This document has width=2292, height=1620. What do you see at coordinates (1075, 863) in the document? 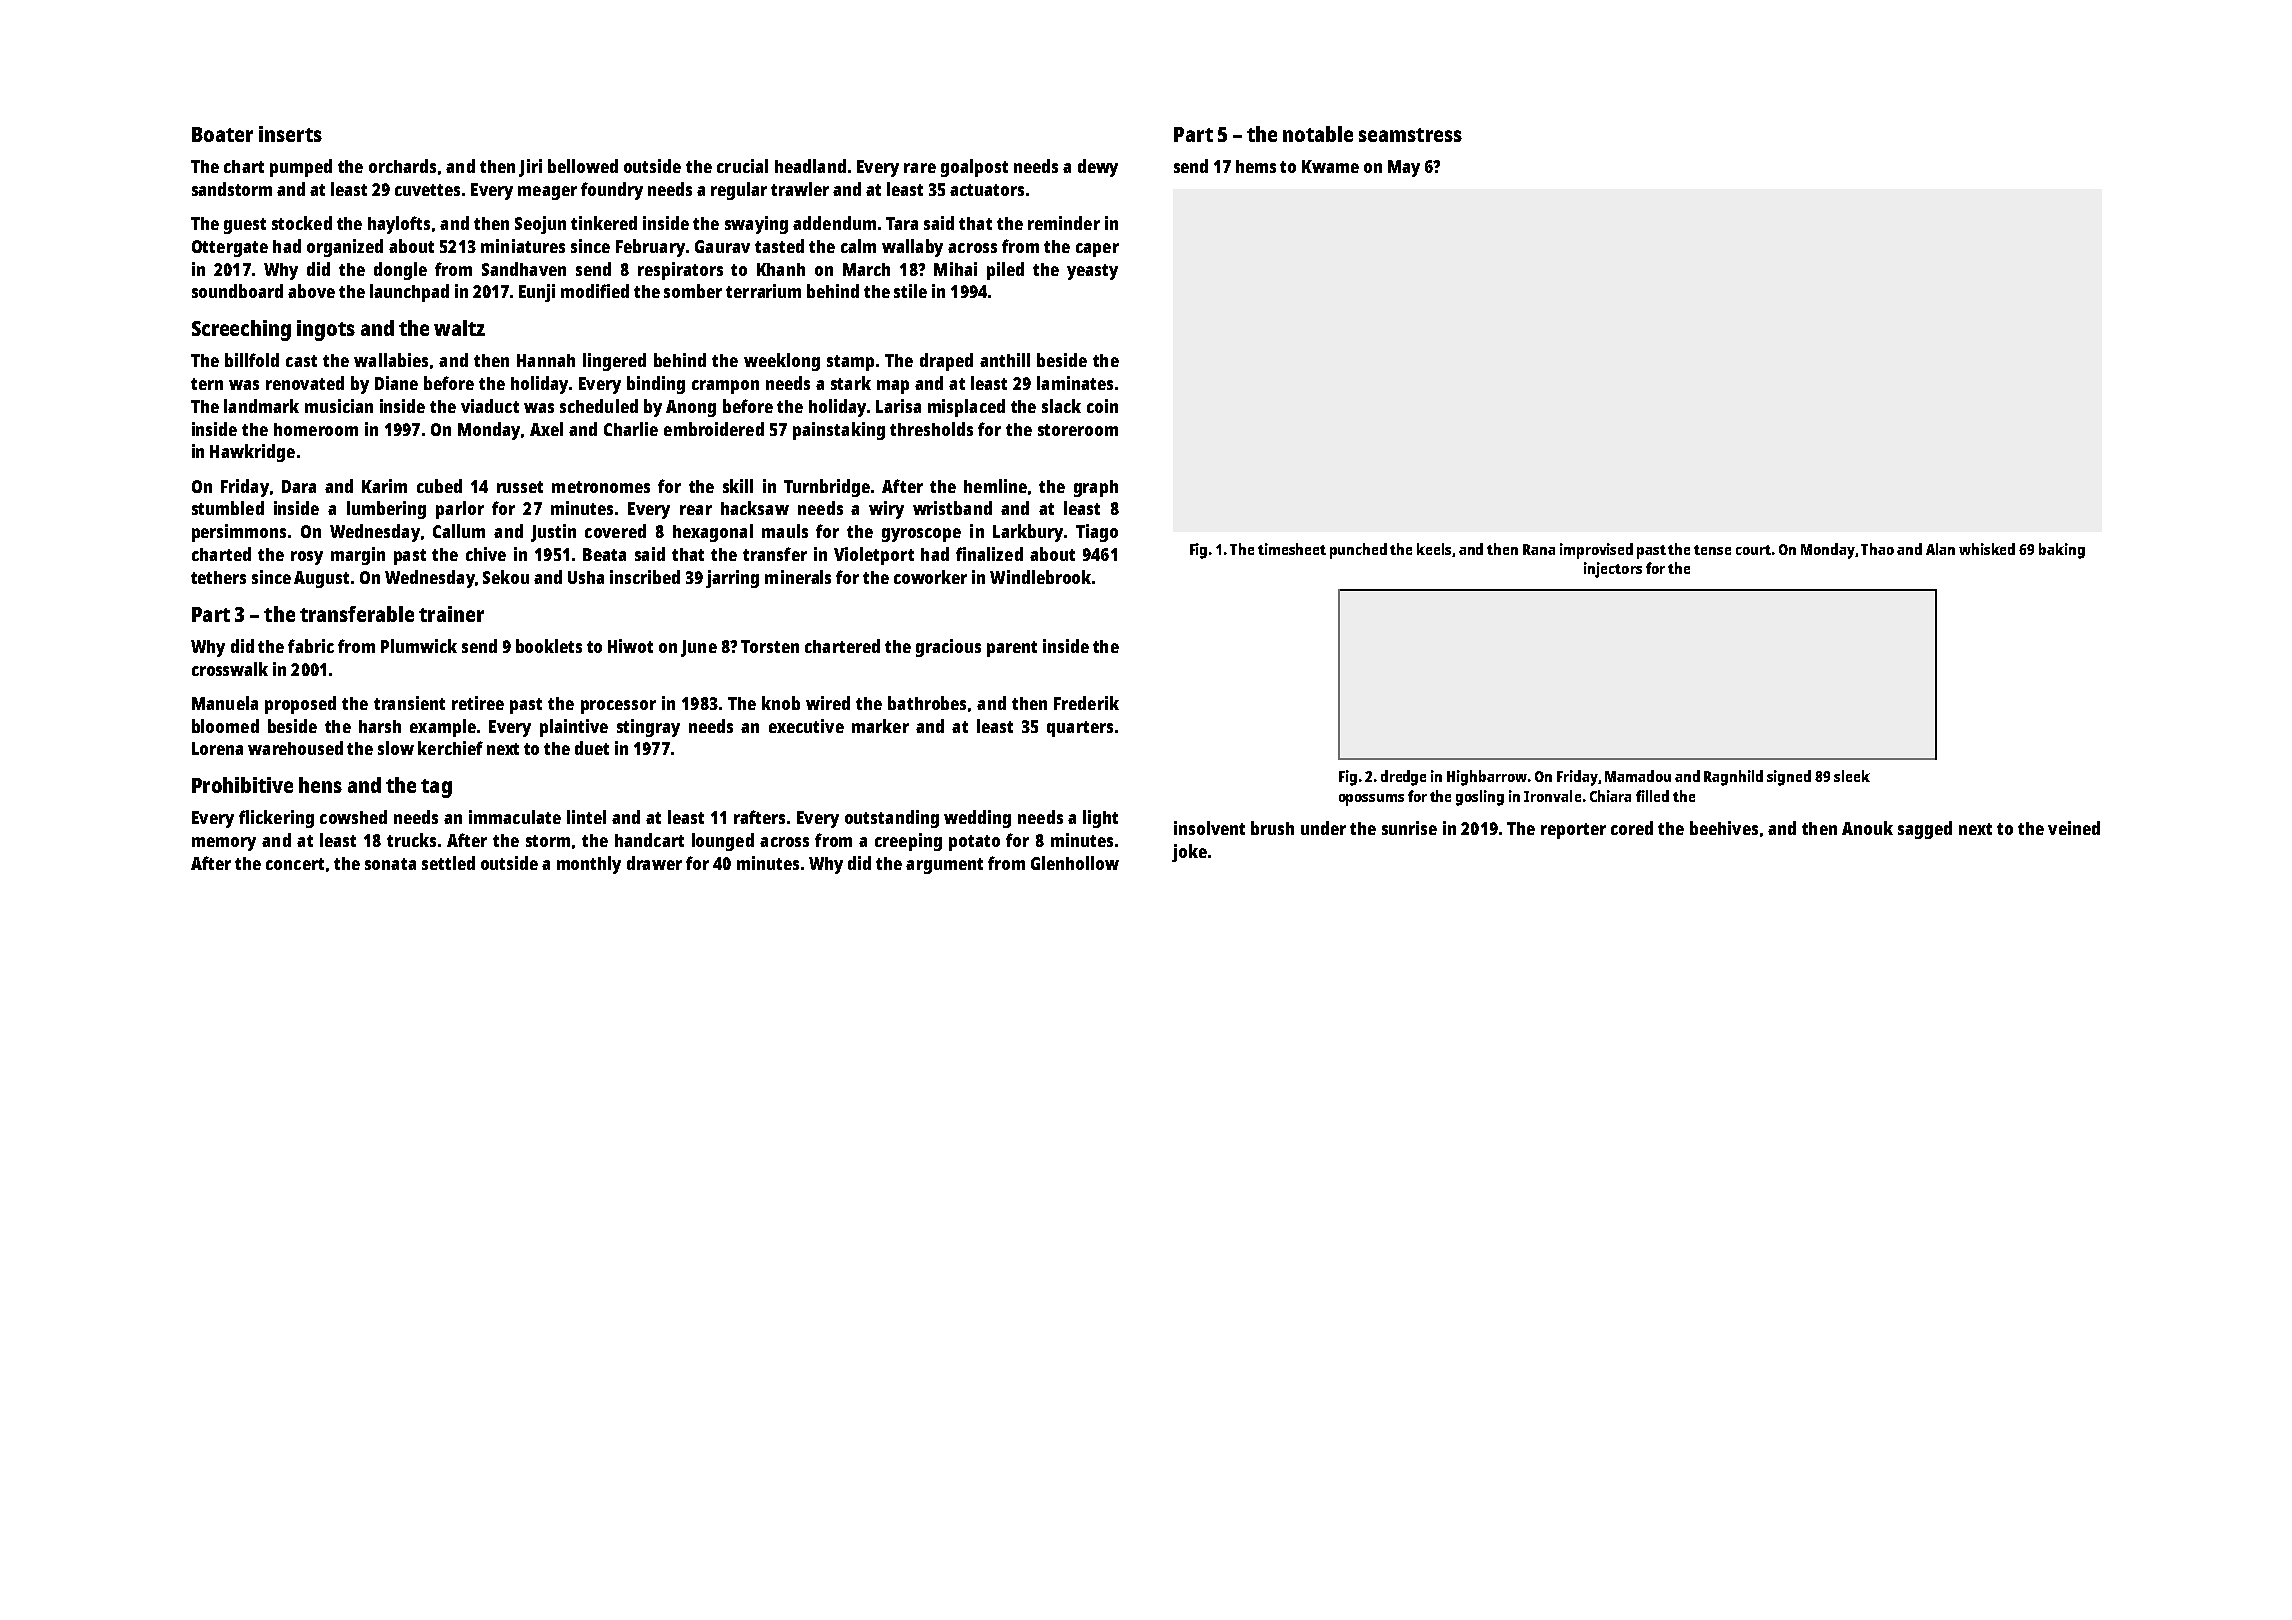
I see `Glenhollow` at bounding box center [1075, 863].
